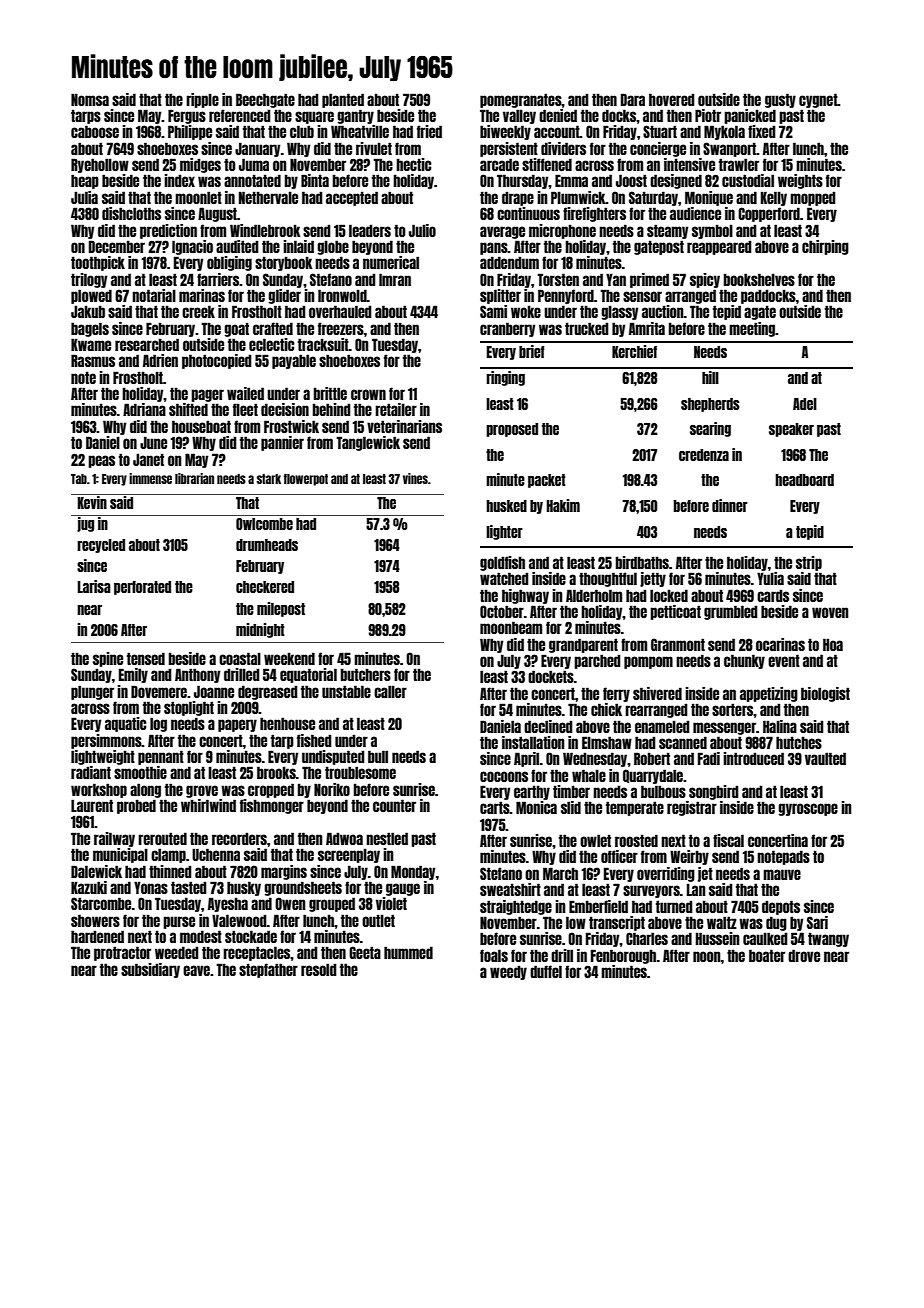  What do you see at coordinates (521, 100) in the page?
I see `pomegranates` at bounding box center [521, 100].
